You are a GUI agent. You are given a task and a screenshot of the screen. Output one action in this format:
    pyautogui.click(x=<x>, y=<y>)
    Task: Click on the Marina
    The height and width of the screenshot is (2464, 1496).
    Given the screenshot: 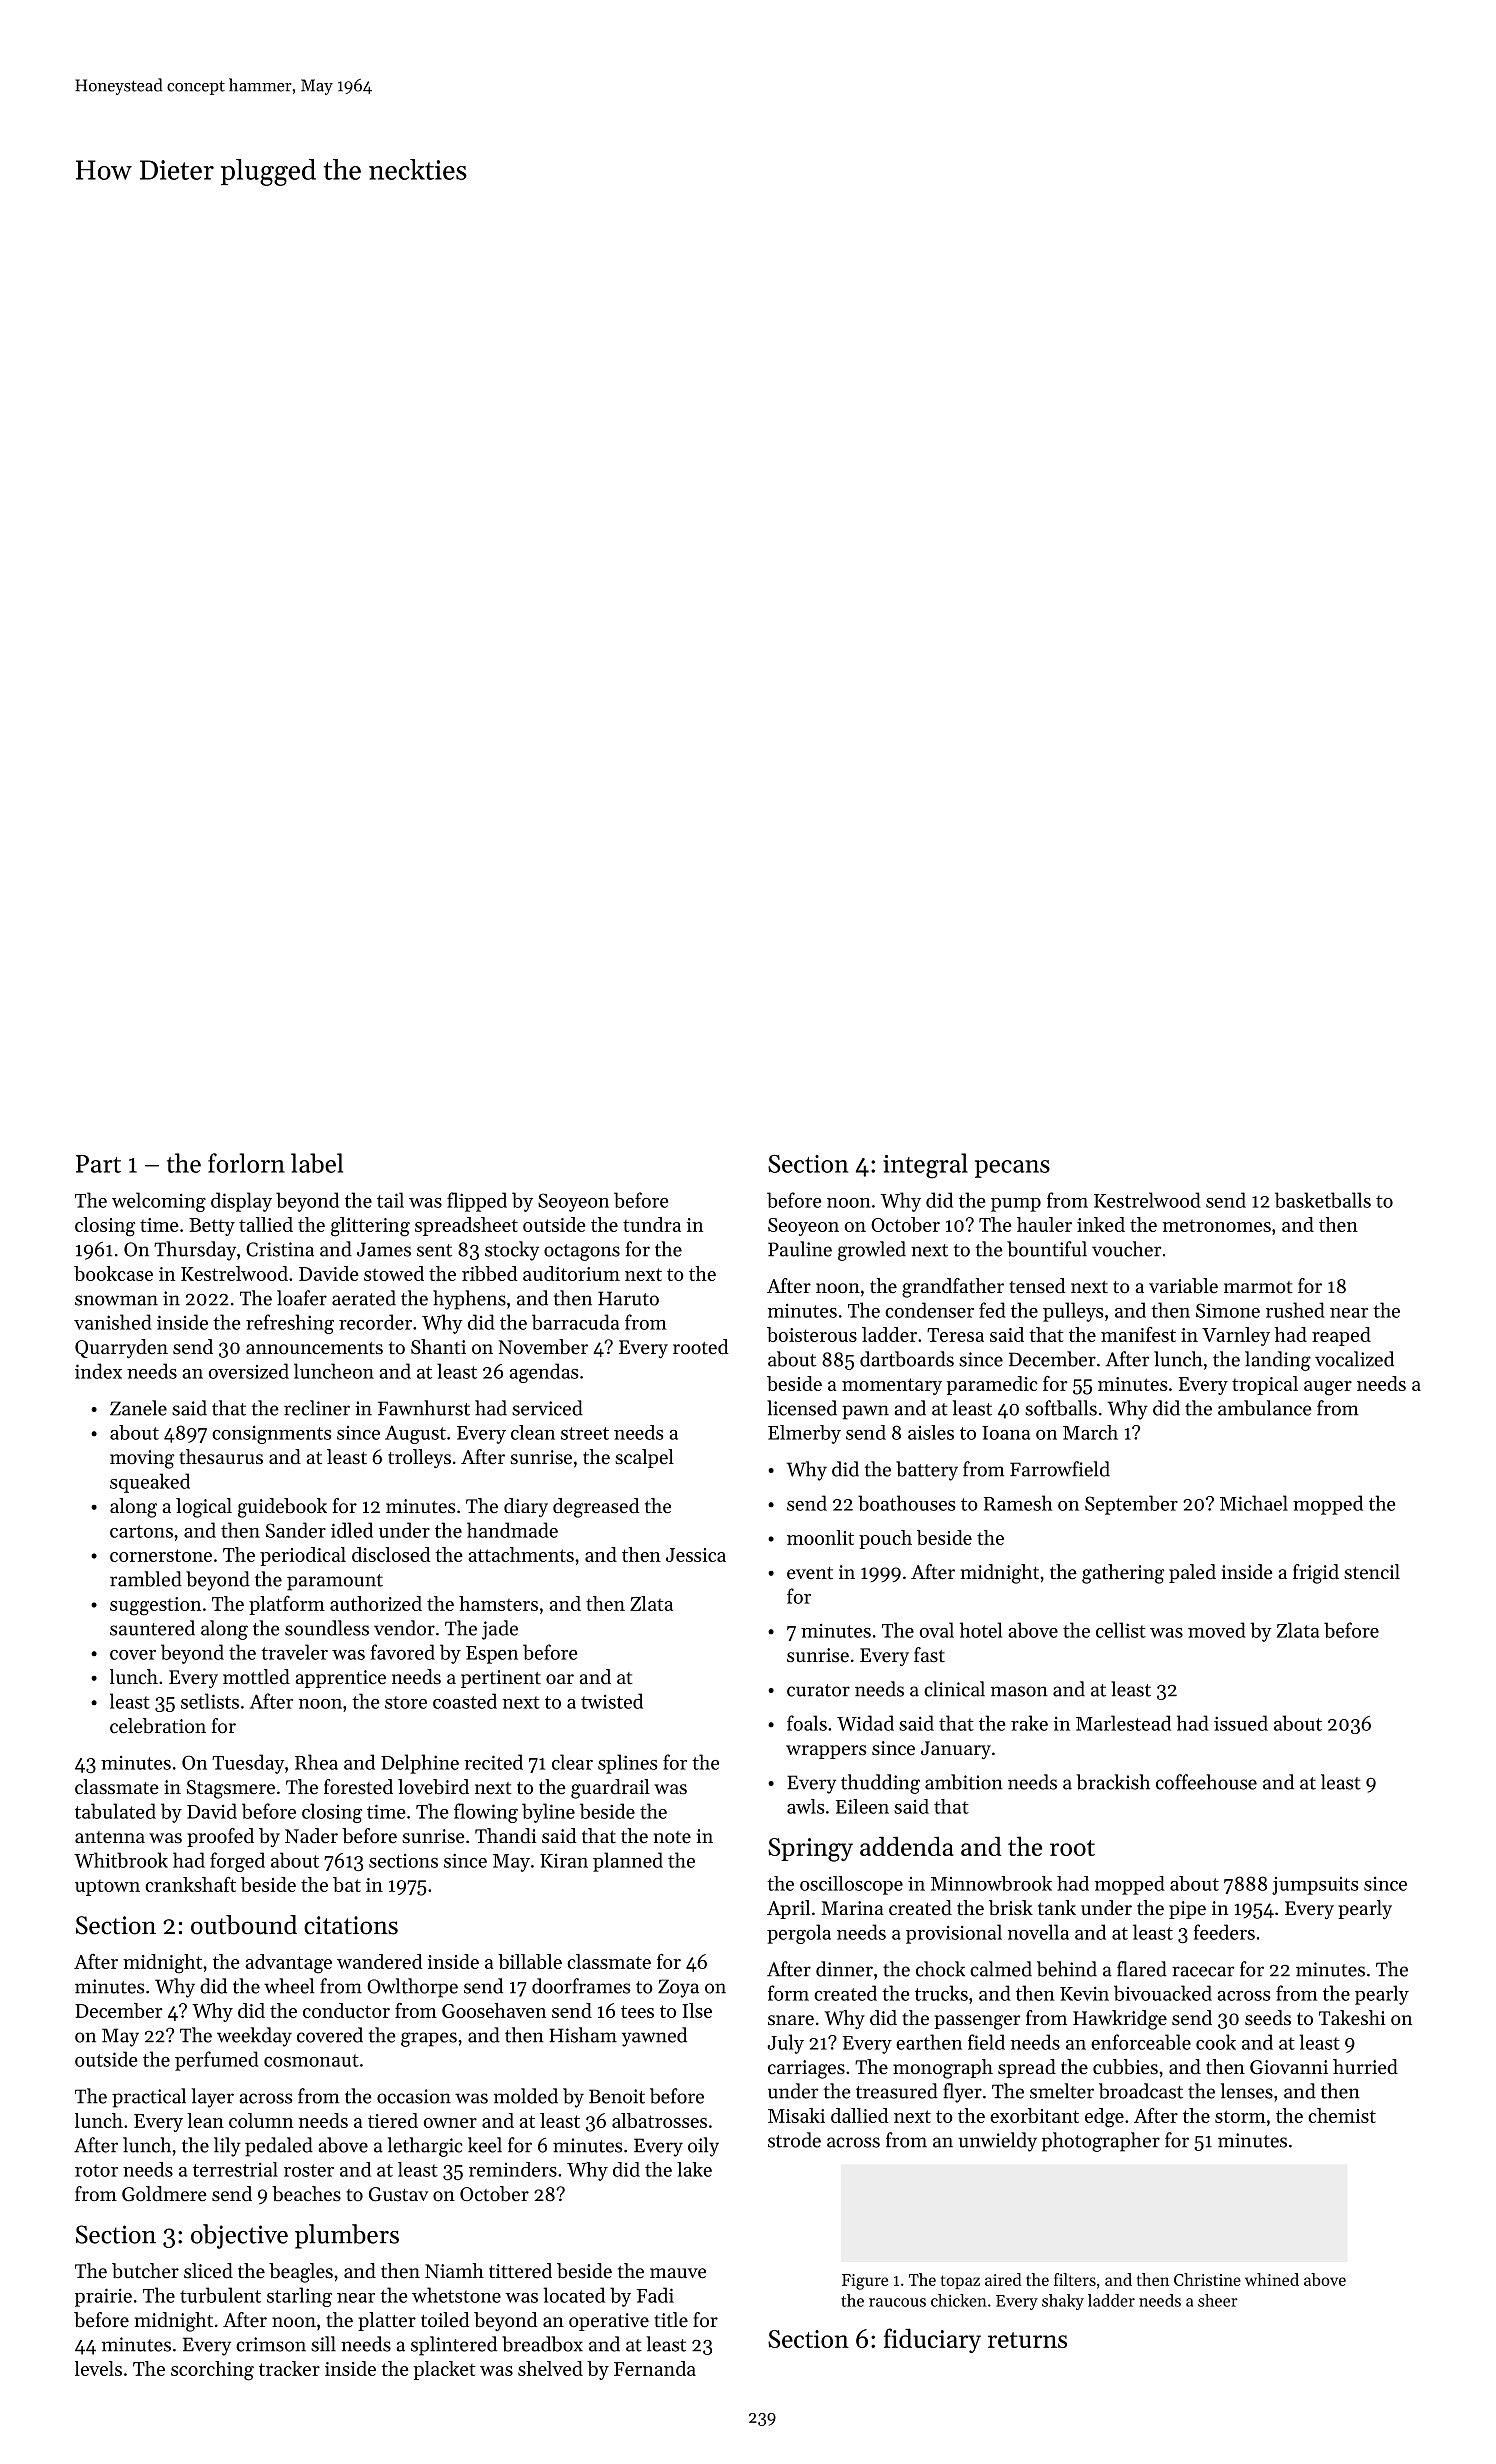 What is the action you would take?
    pyautogui.click(x=852, y=1908)
